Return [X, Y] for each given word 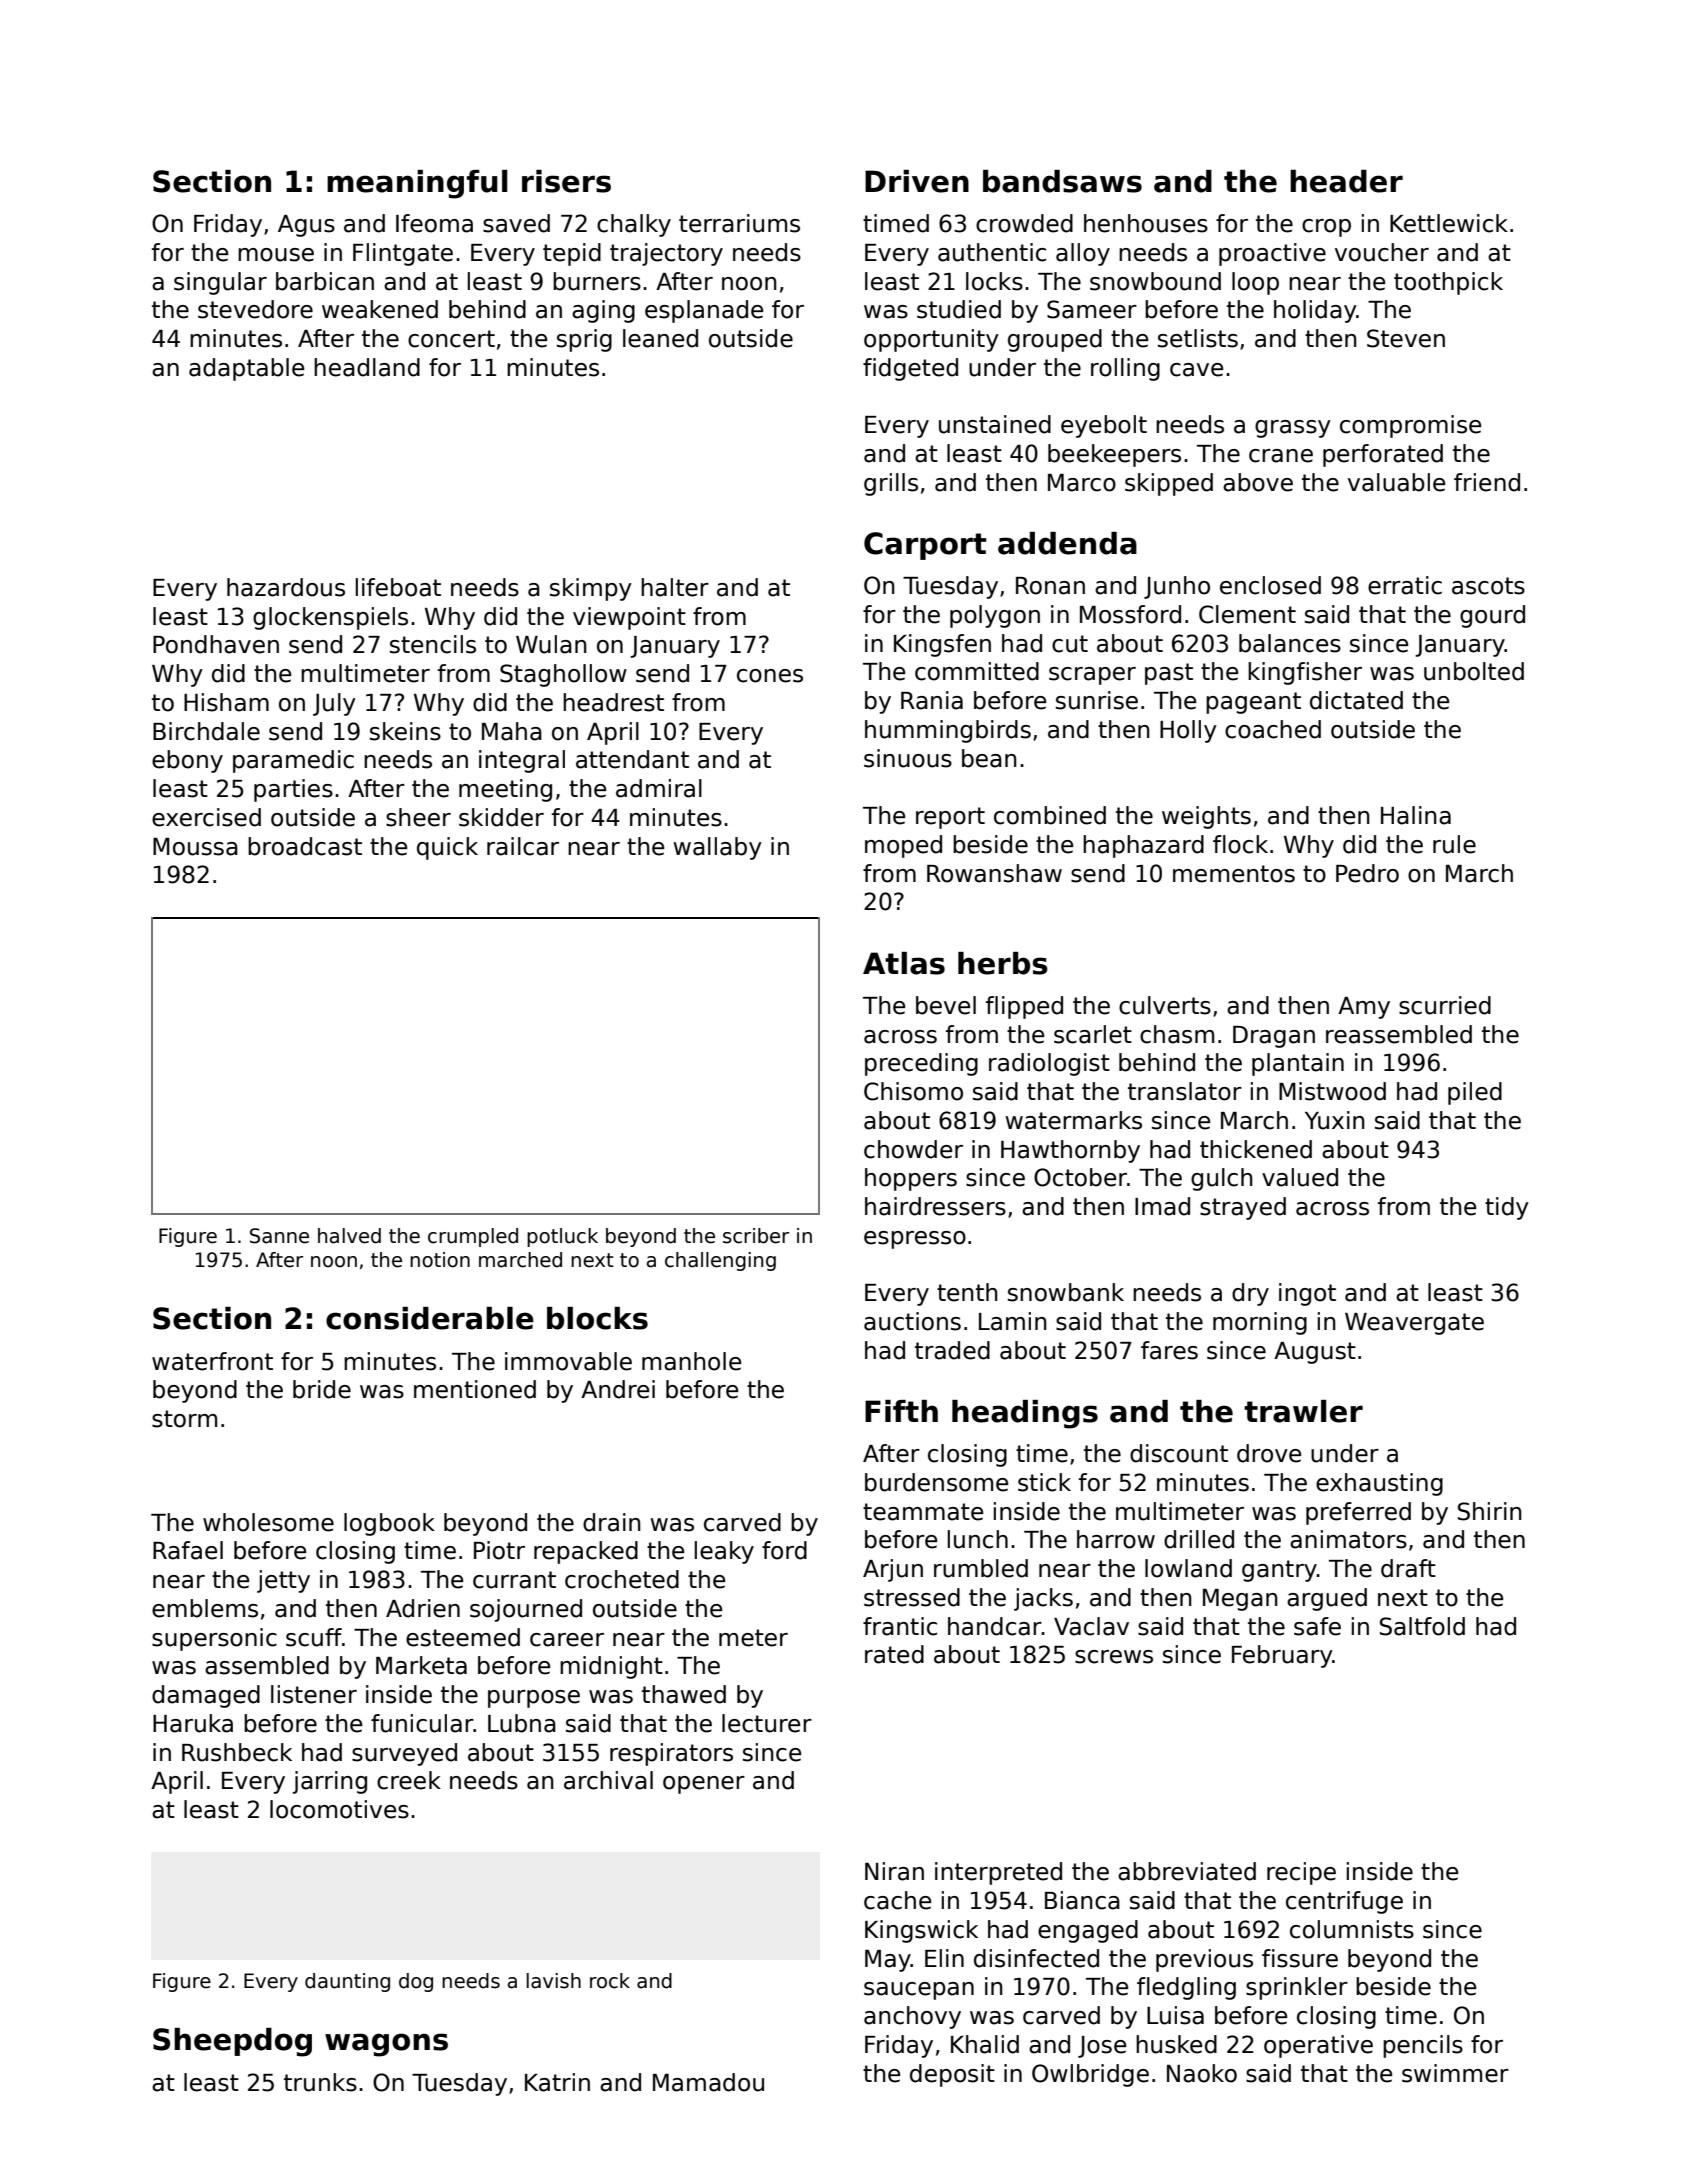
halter [675, 587]
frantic [900, 1626]
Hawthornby [1070, 1151]
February [1282, 1656]
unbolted [1474, 671]
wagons [386, 2045]
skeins [405, 731]
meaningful [417, 184]
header [1346, 181]
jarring [330, 1782]
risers [566, 181]
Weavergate [1414, 1324]
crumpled [473, 1237]
